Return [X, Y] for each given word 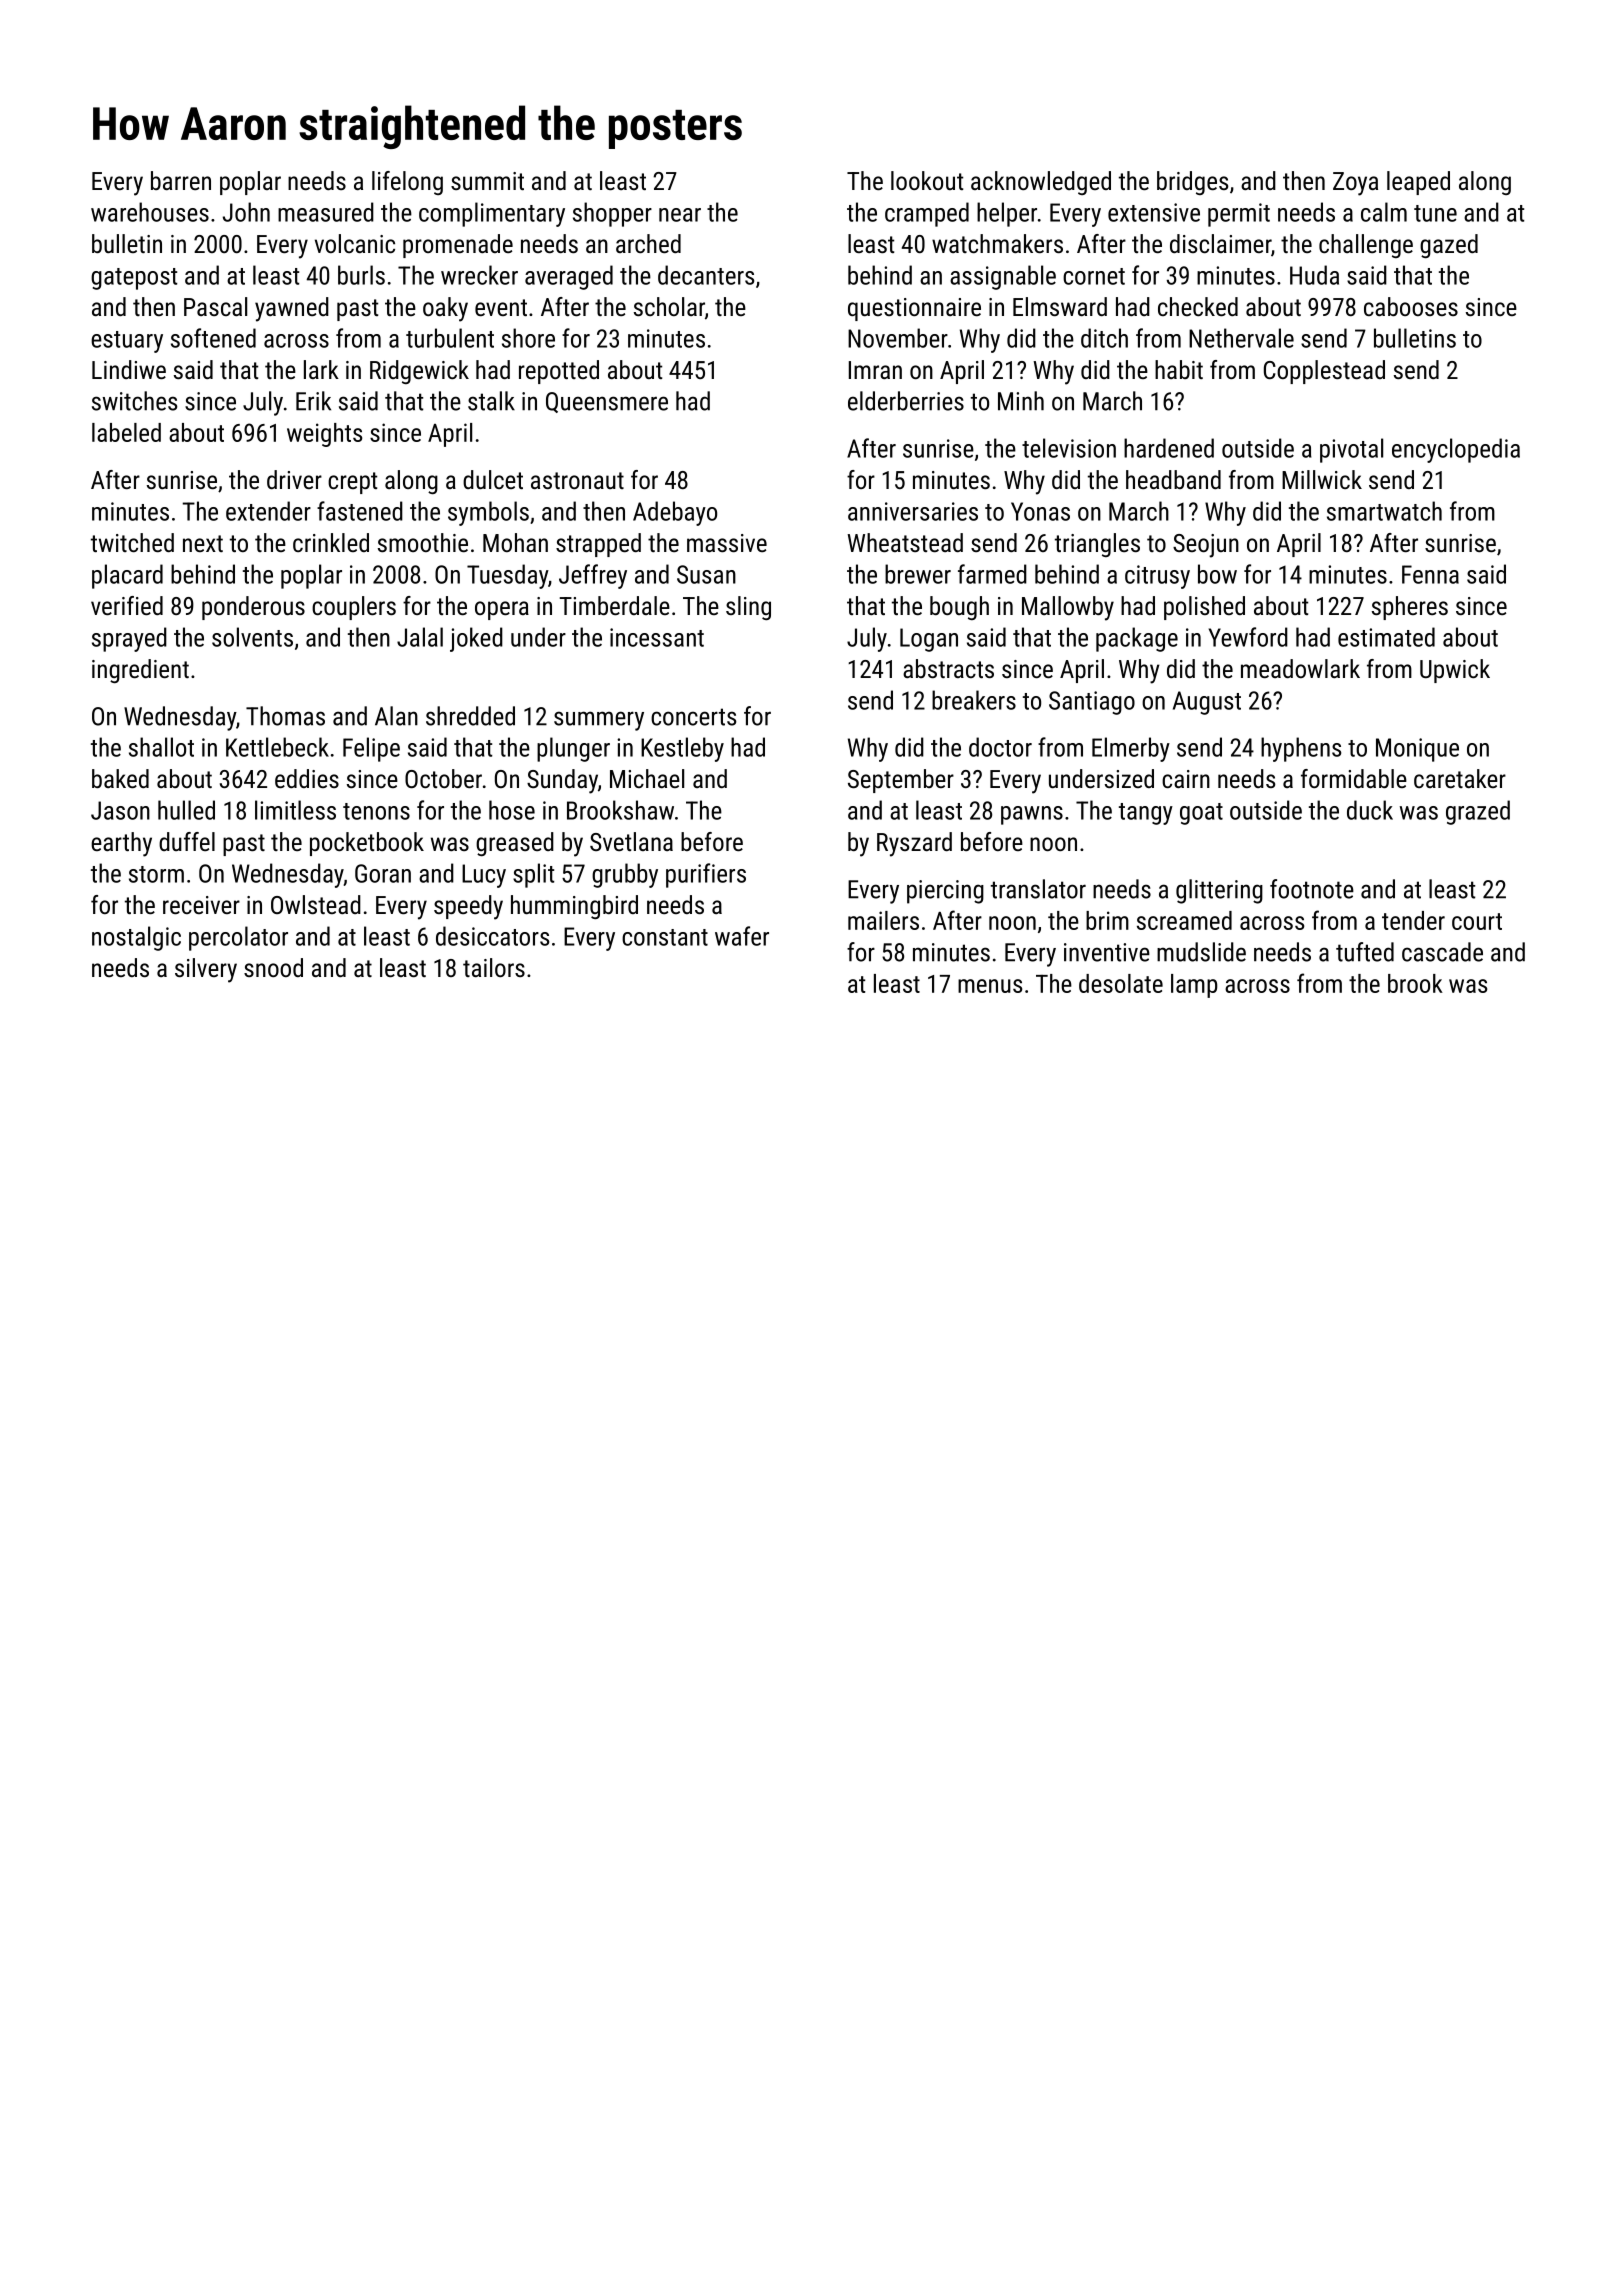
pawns [1032, 815]
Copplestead [1324, 372]
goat [1201, 814]
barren [181, 180]
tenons [376, 811]
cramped [927, 214]
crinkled [331, 542]
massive [727, 543]
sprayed [129, 639]
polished [1204, 608]
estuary [127, 342]
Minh [1021, 401]
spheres [1410, 608]
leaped [1418, 183]
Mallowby [1068, 608]
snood [273, 967]
